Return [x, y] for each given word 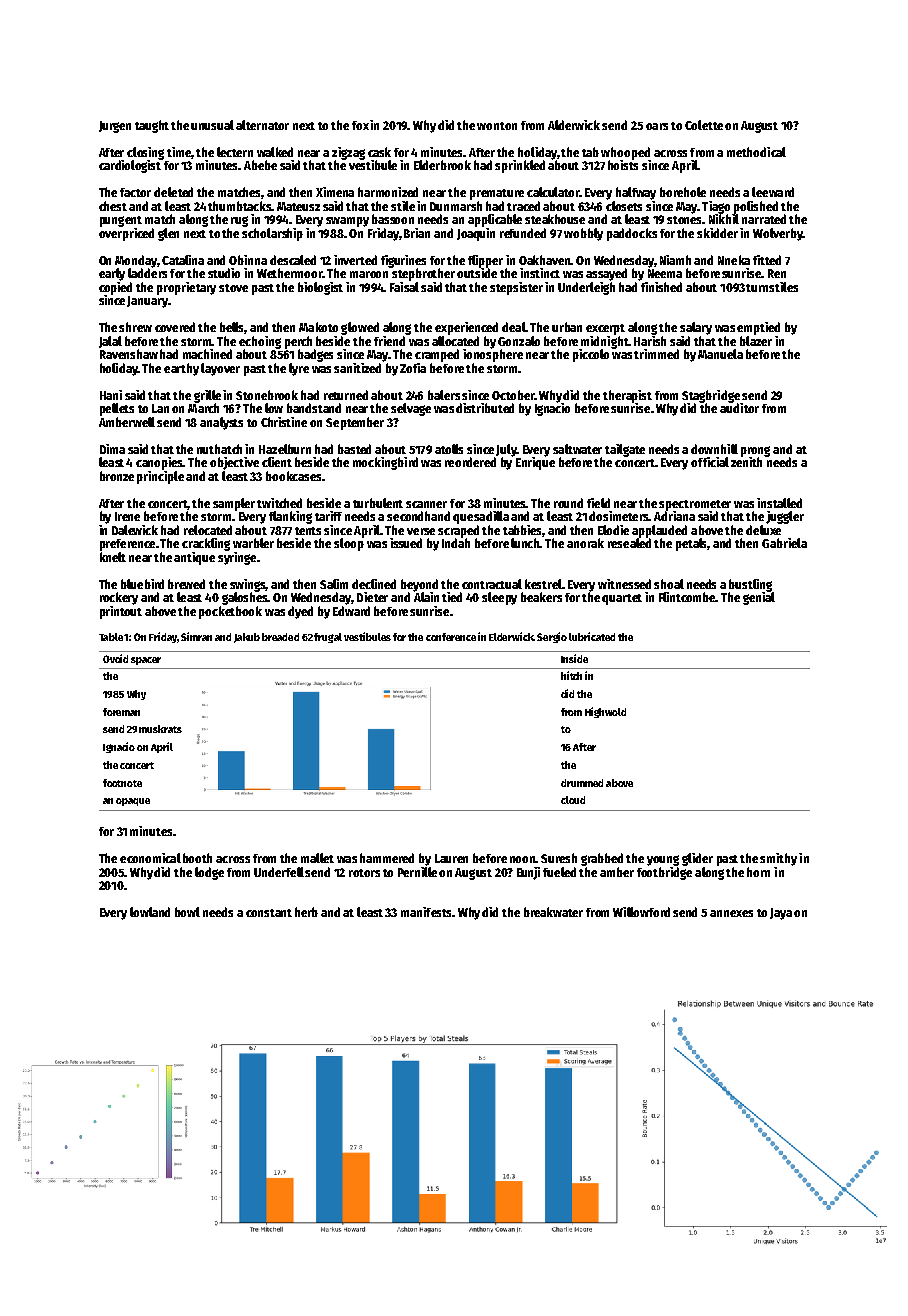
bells [232, 328]
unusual [212, 125]
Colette [704, 125]
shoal [669, 584]
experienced [466, 328]
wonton [497, 126]
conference [451, 637]
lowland [150, 912]
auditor [739, 408]
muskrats [160, 729]
